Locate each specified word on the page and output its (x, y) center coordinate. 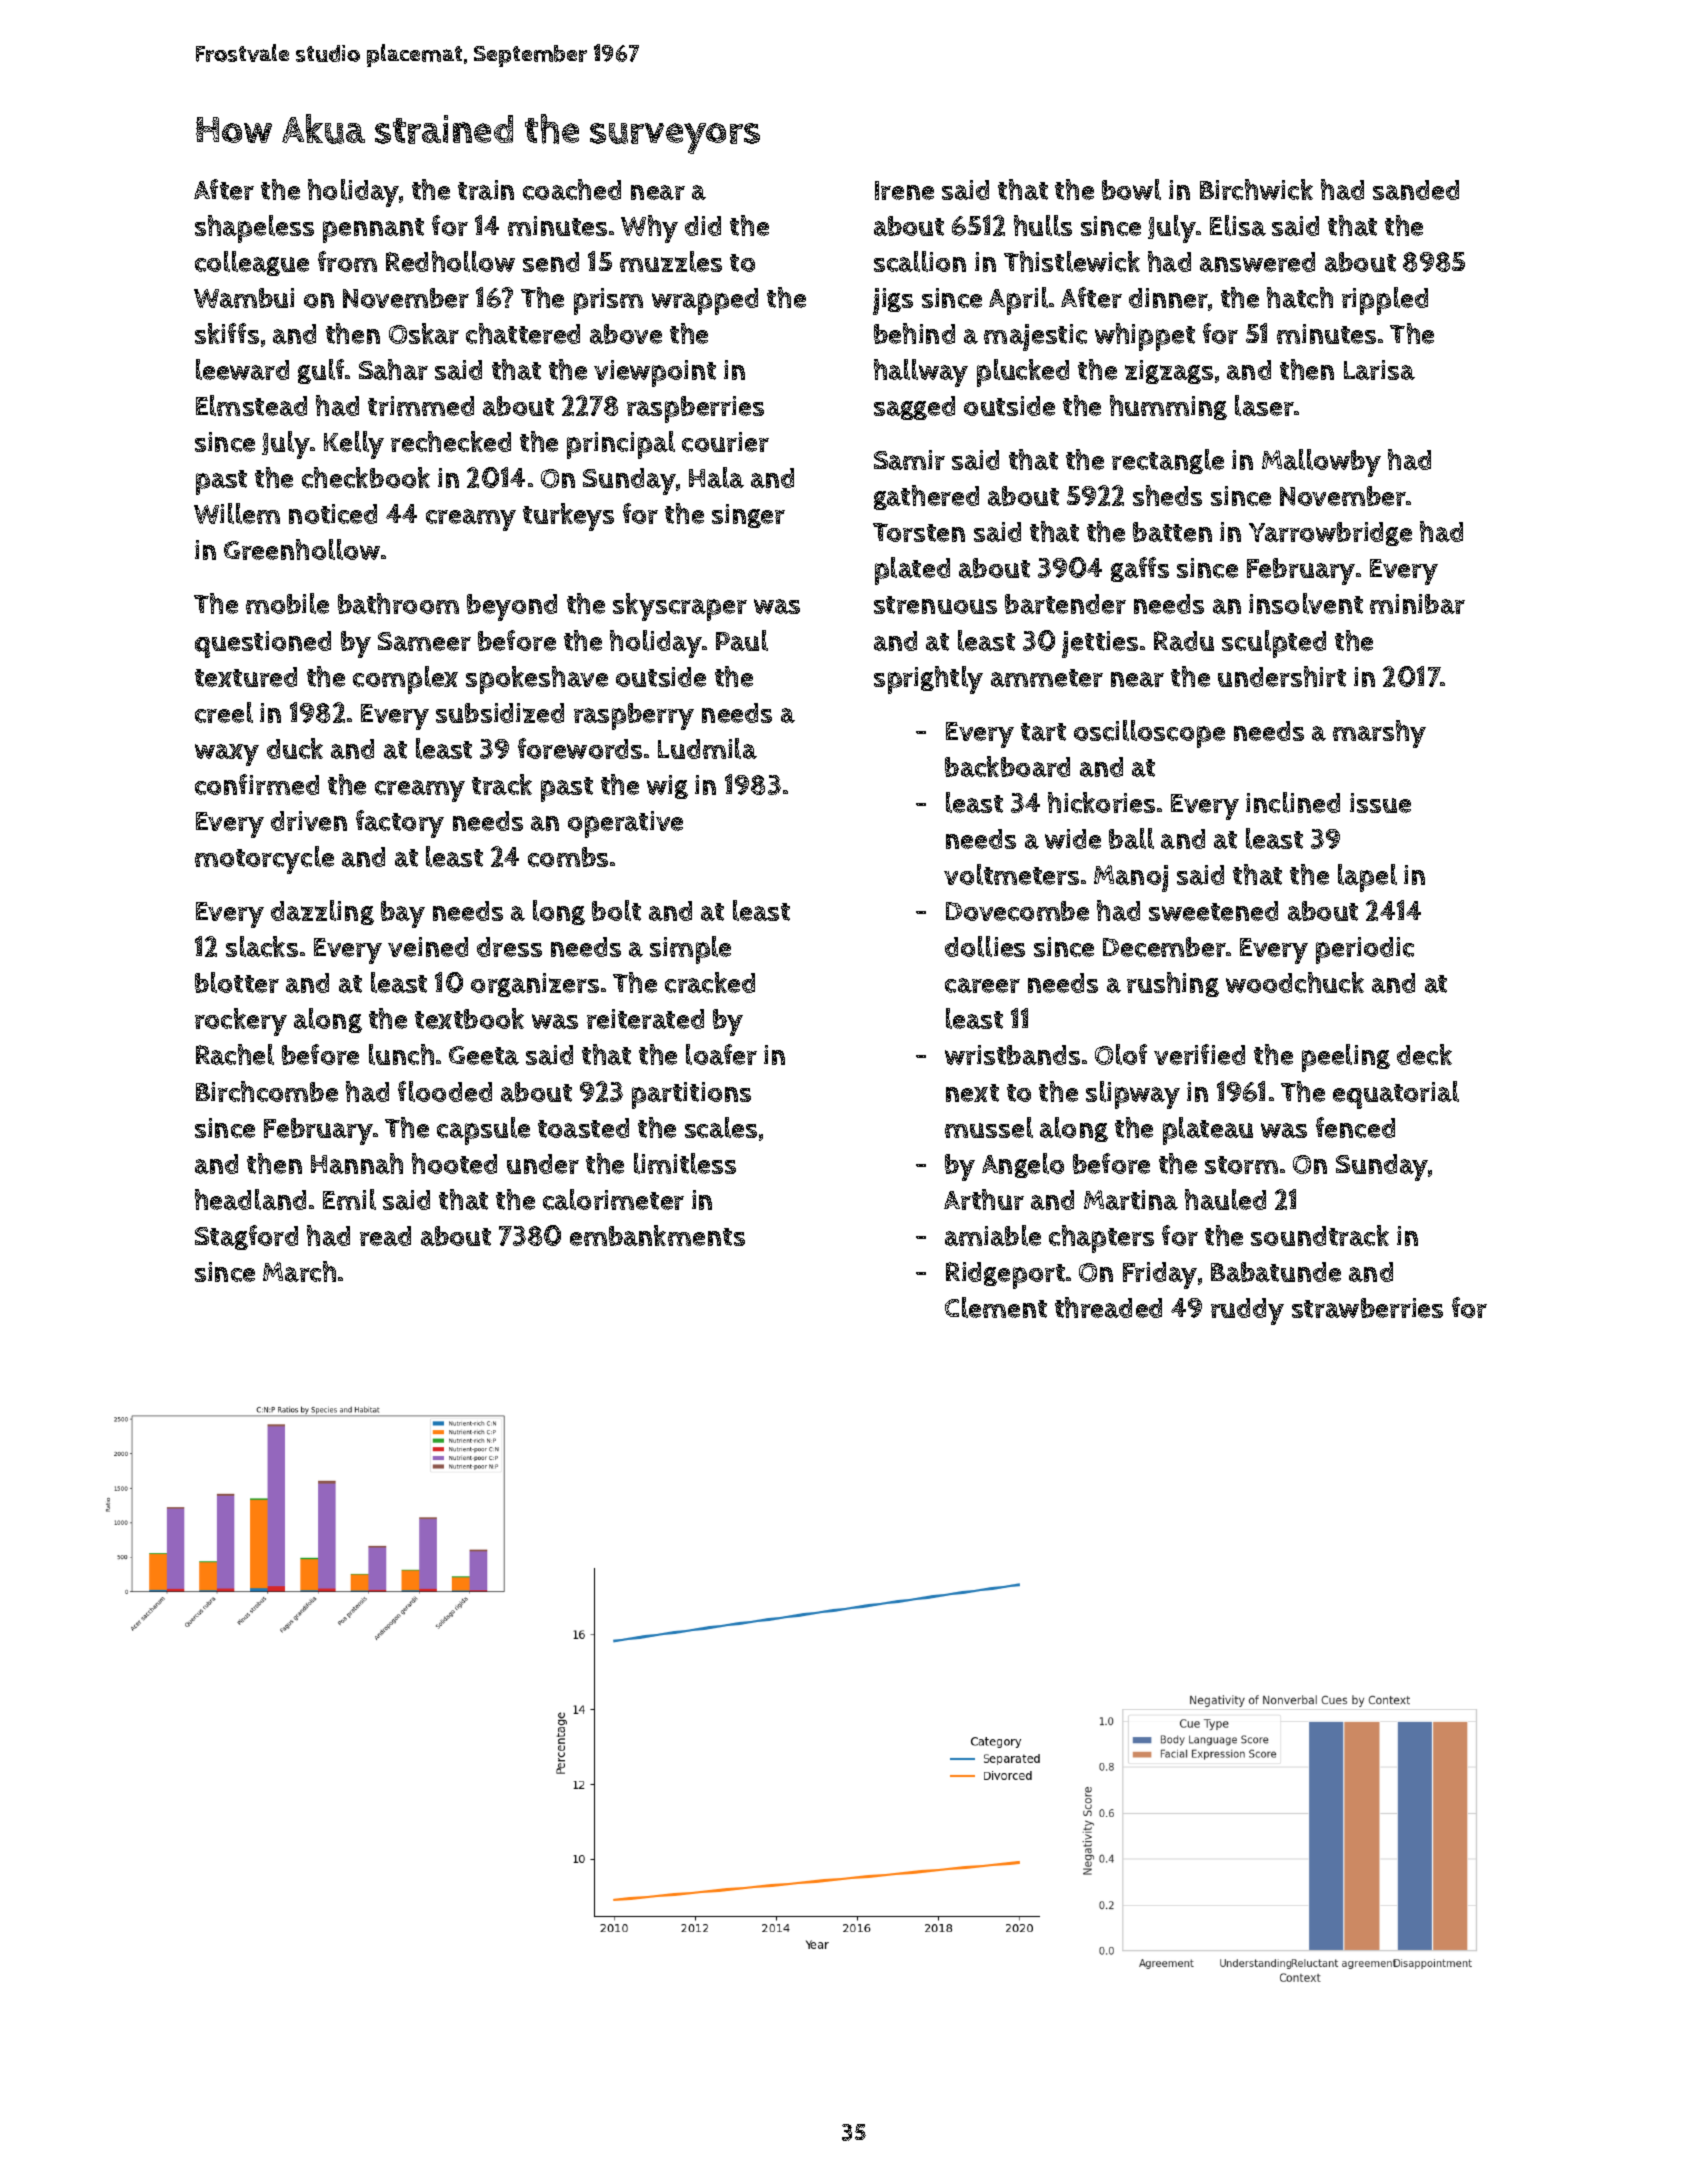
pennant (373, 230)
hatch (1300, 297)
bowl (1131, 189)
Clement (996, 1307)
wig (667, 787)
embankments (657, 1235)
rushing (1173, 984)
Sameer (424, 641)
